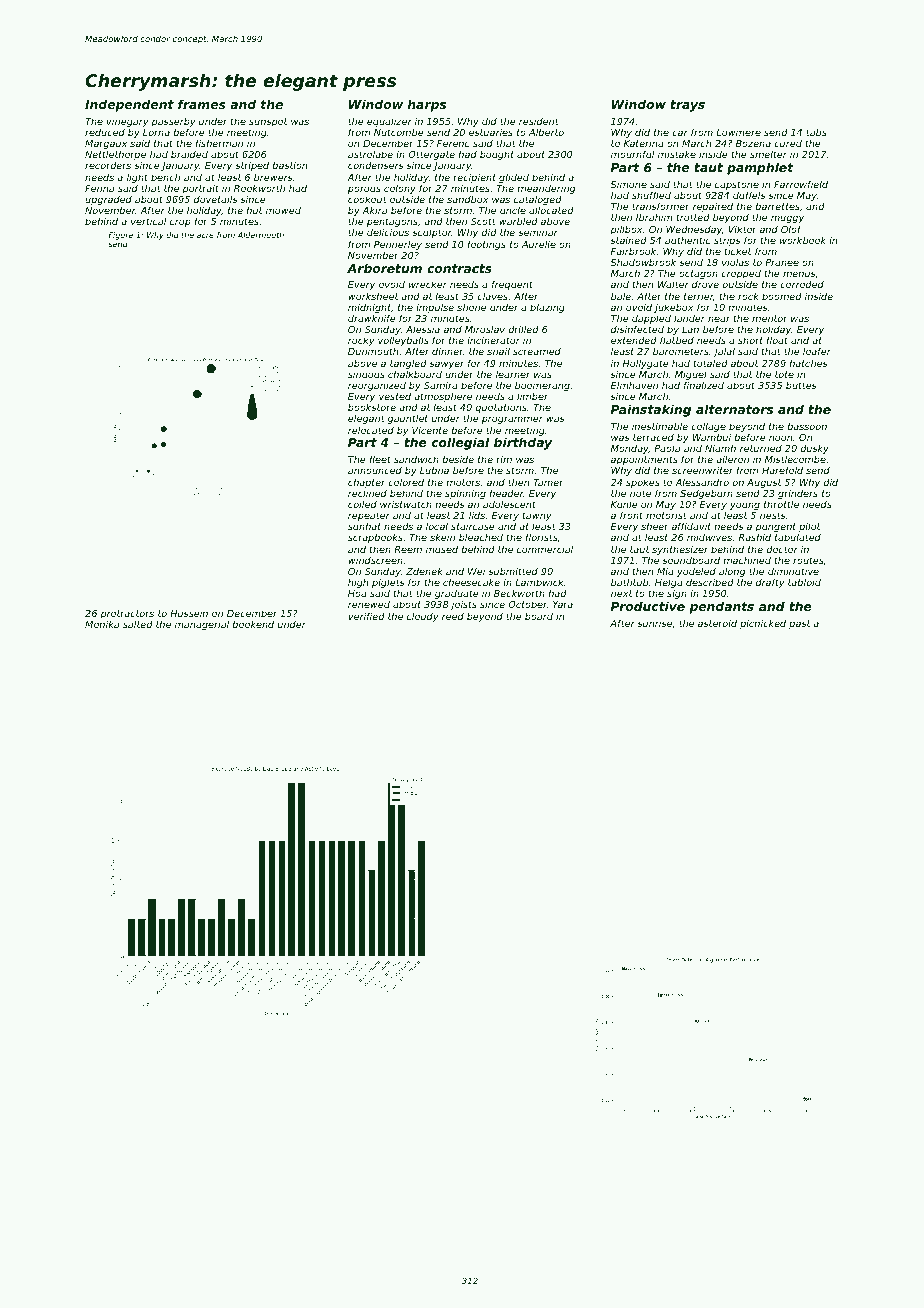 Image resolution: width=924 pixels, height=1308 pixels. I want to click on Hoa, so click(357, 593).
